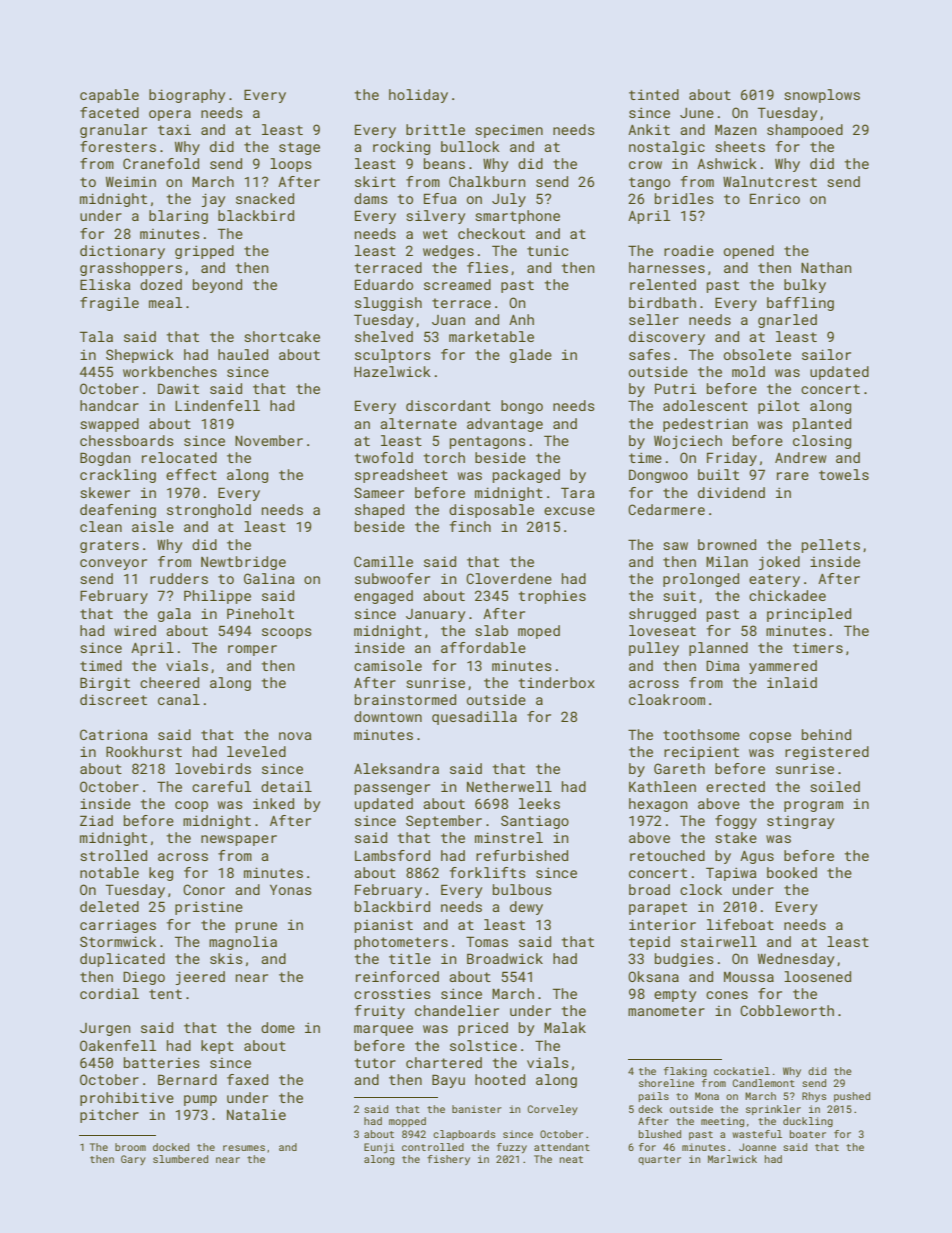 The height and width of the image is (1233, 952). I want to click on harnesses, so click(667, 267).
